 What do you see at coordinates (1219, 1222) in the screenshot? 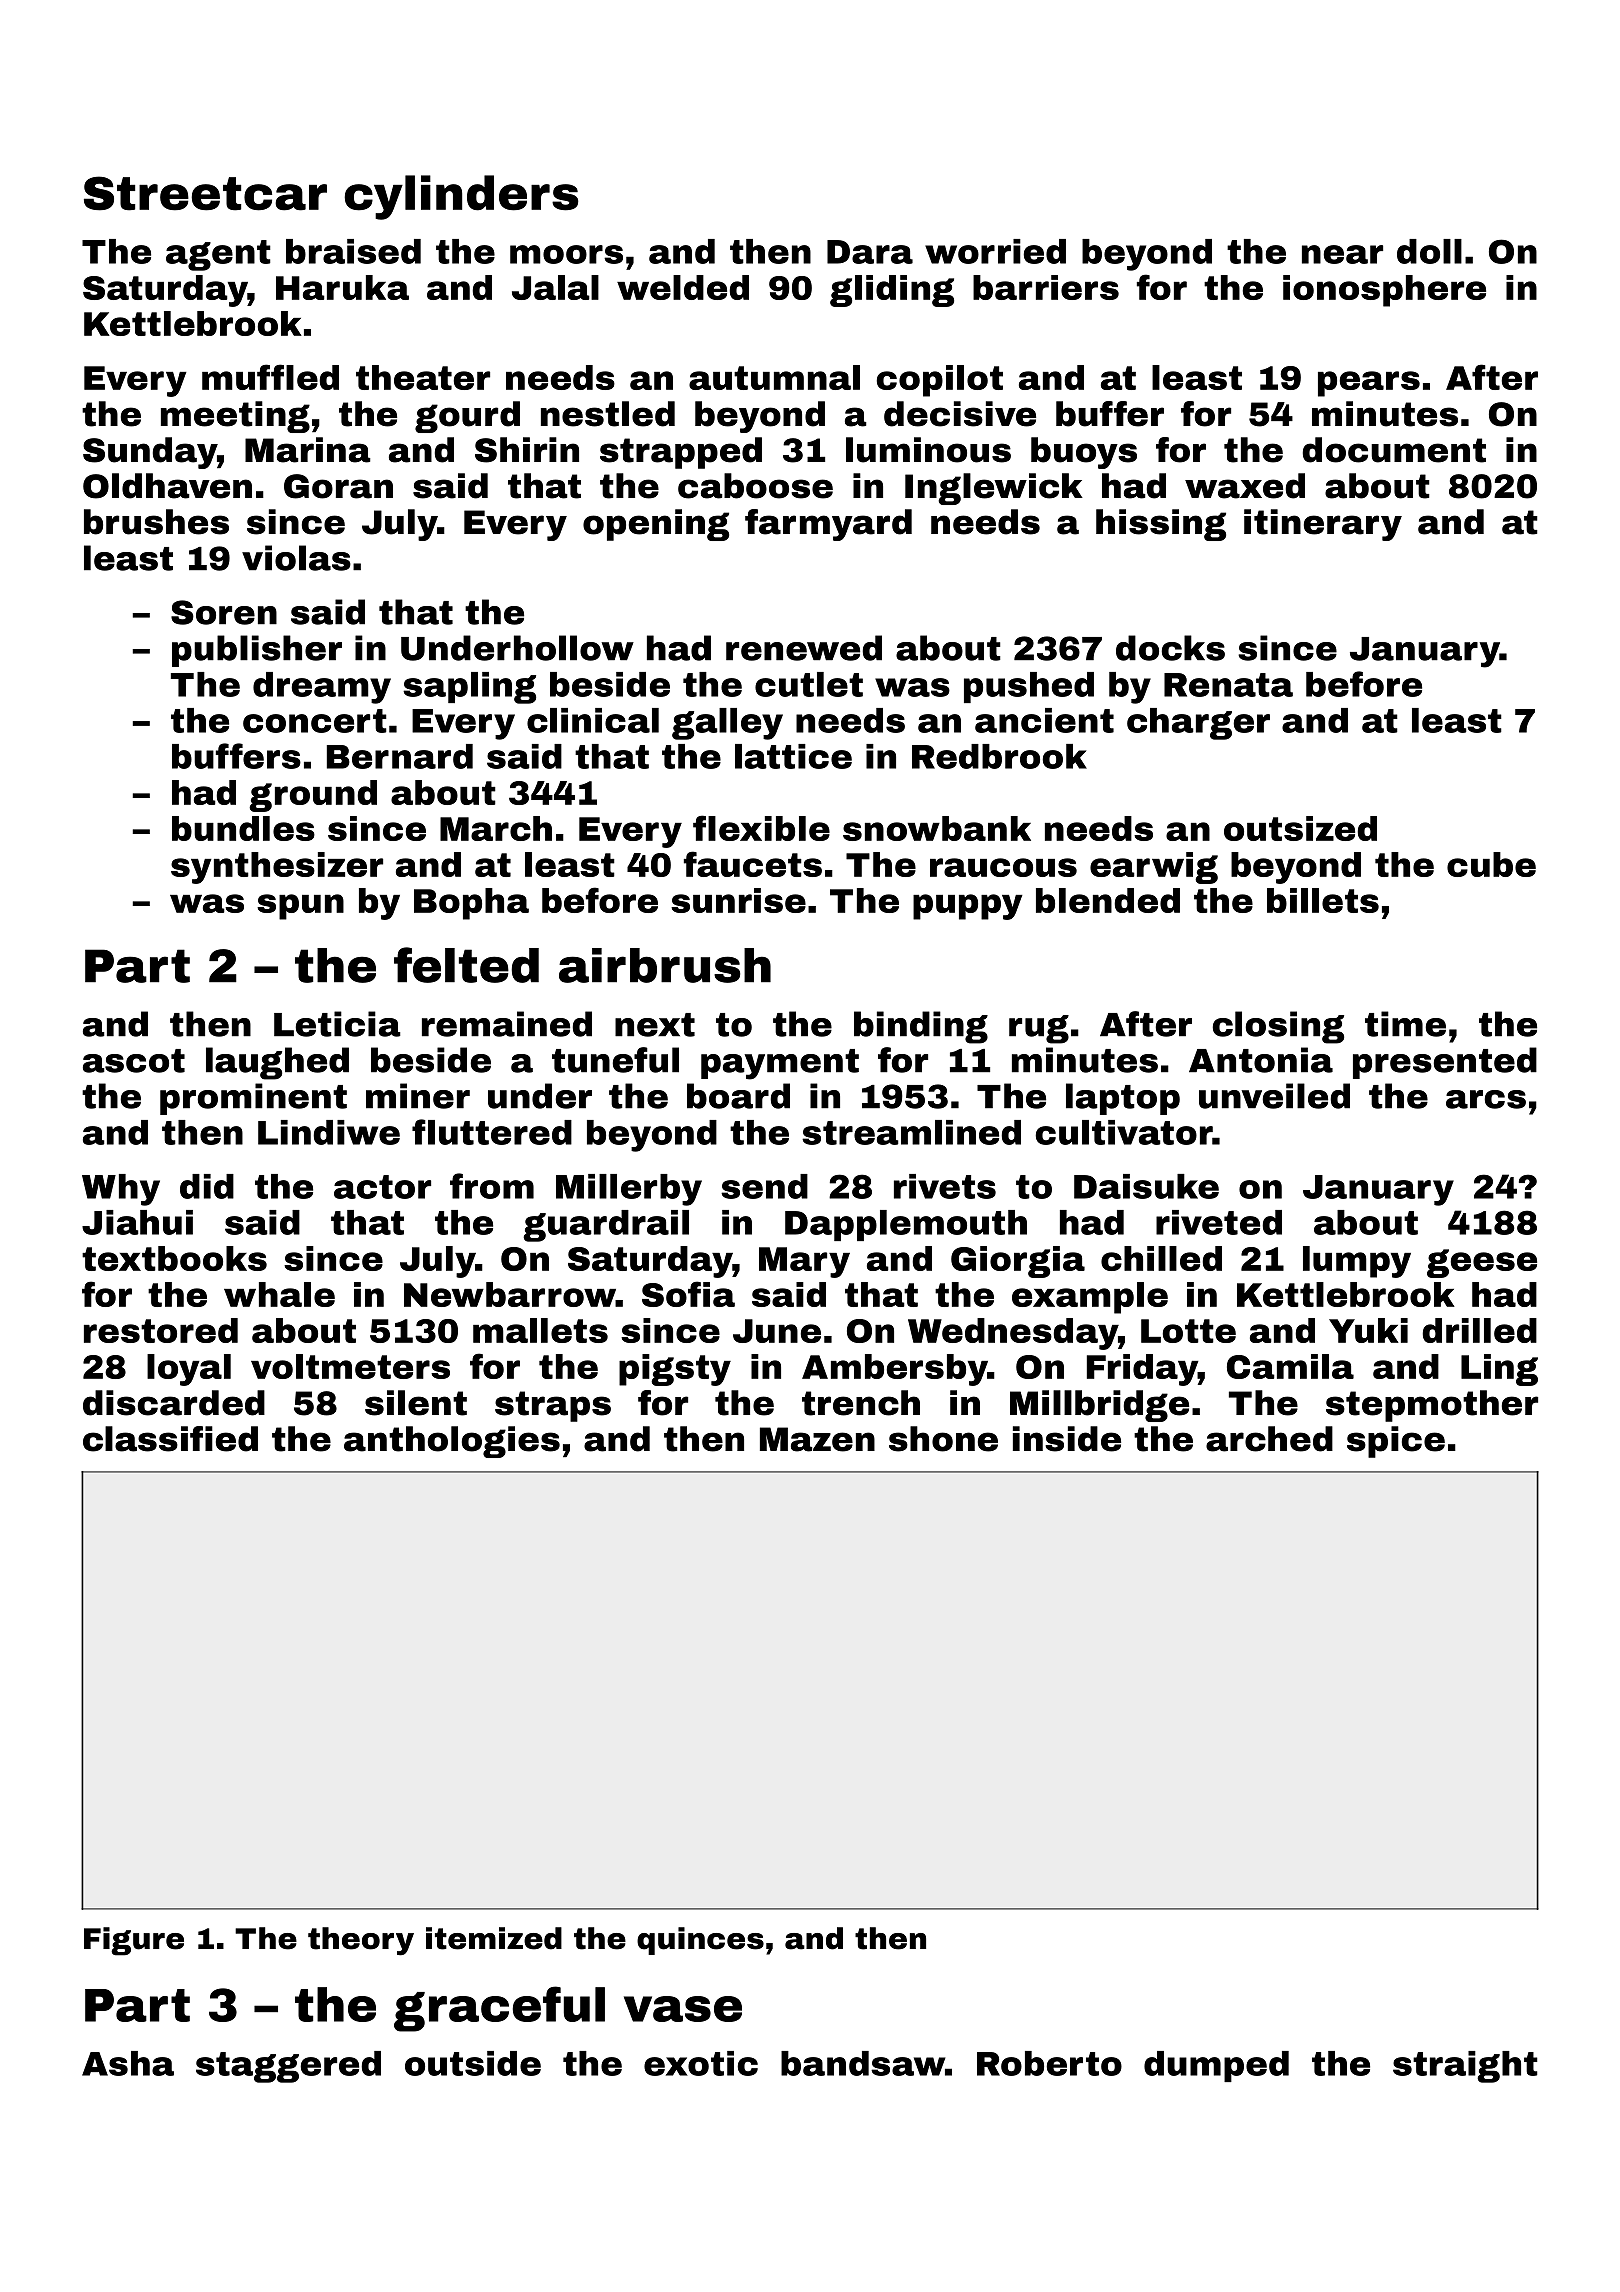
I see `riveted` at bounding box center [1219, 1222].
